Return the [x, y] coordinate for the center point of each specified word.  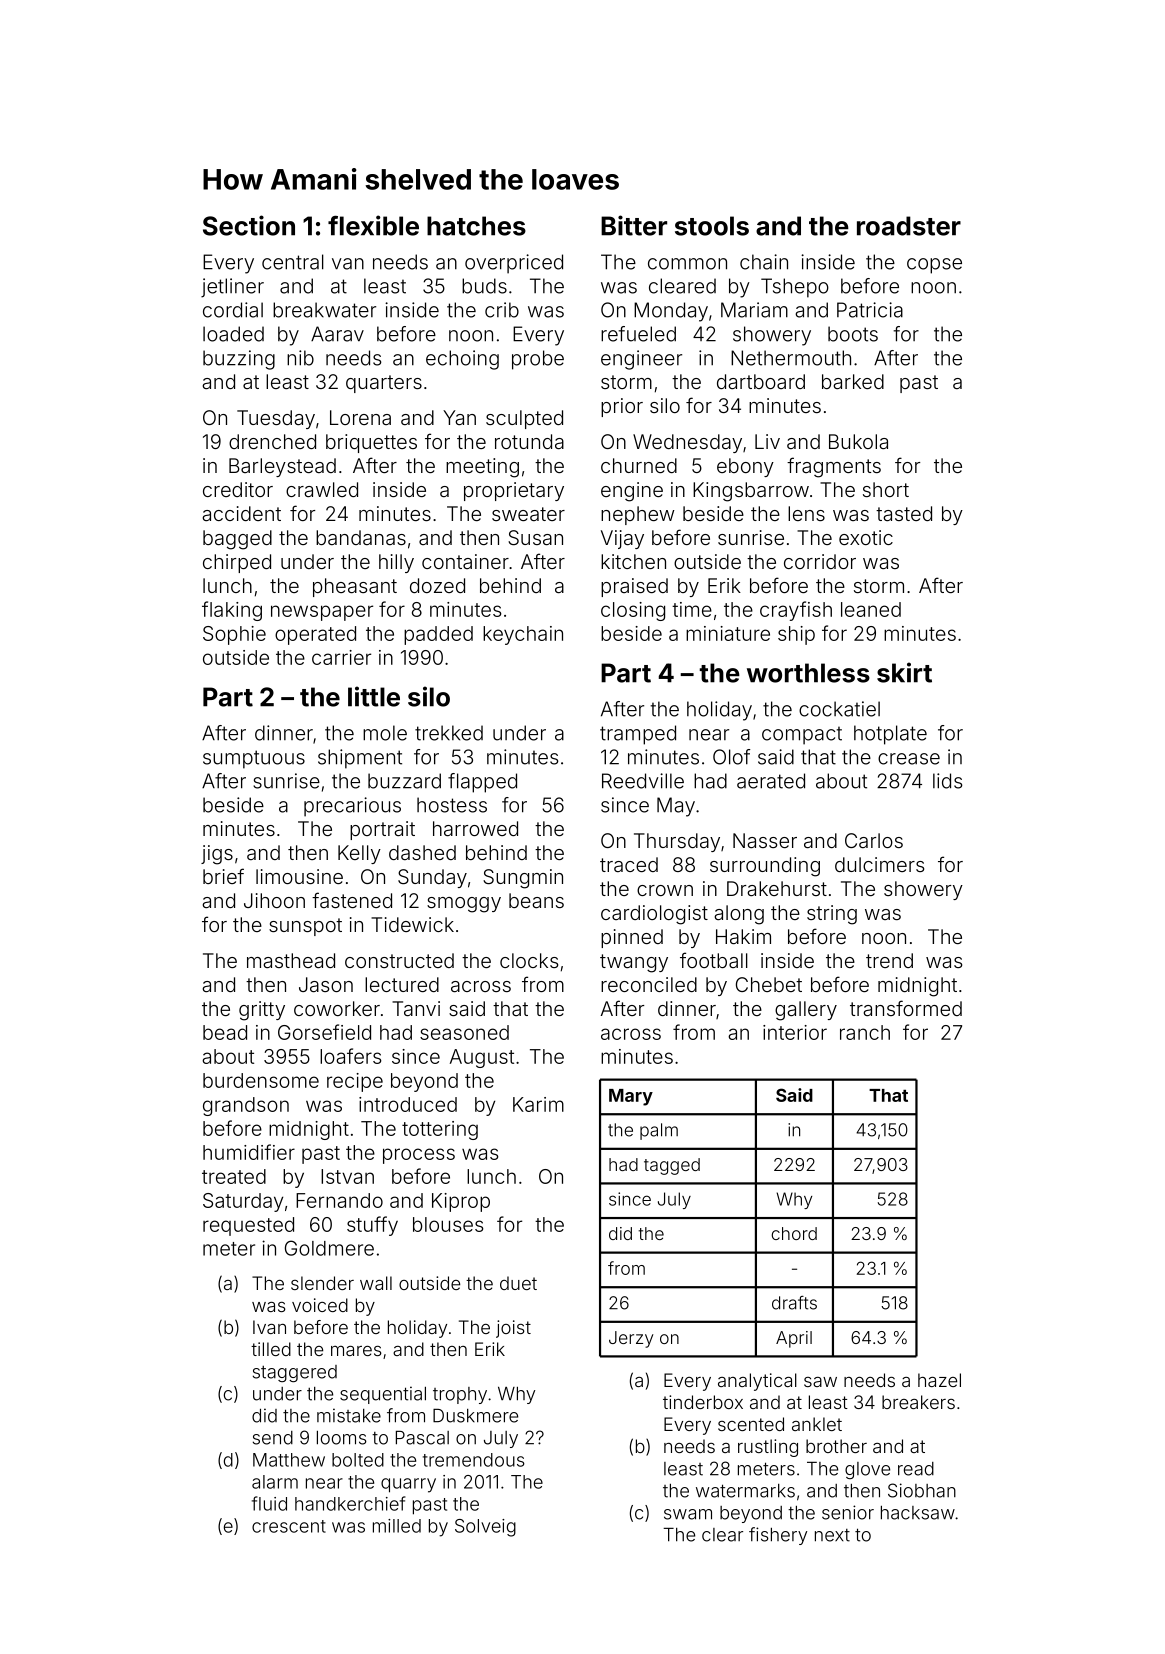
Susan [535, 537]
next [832, 1535]
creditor [238, 489]
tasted [904, 513]
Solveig [485, 1528]
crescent [289, 1526]
